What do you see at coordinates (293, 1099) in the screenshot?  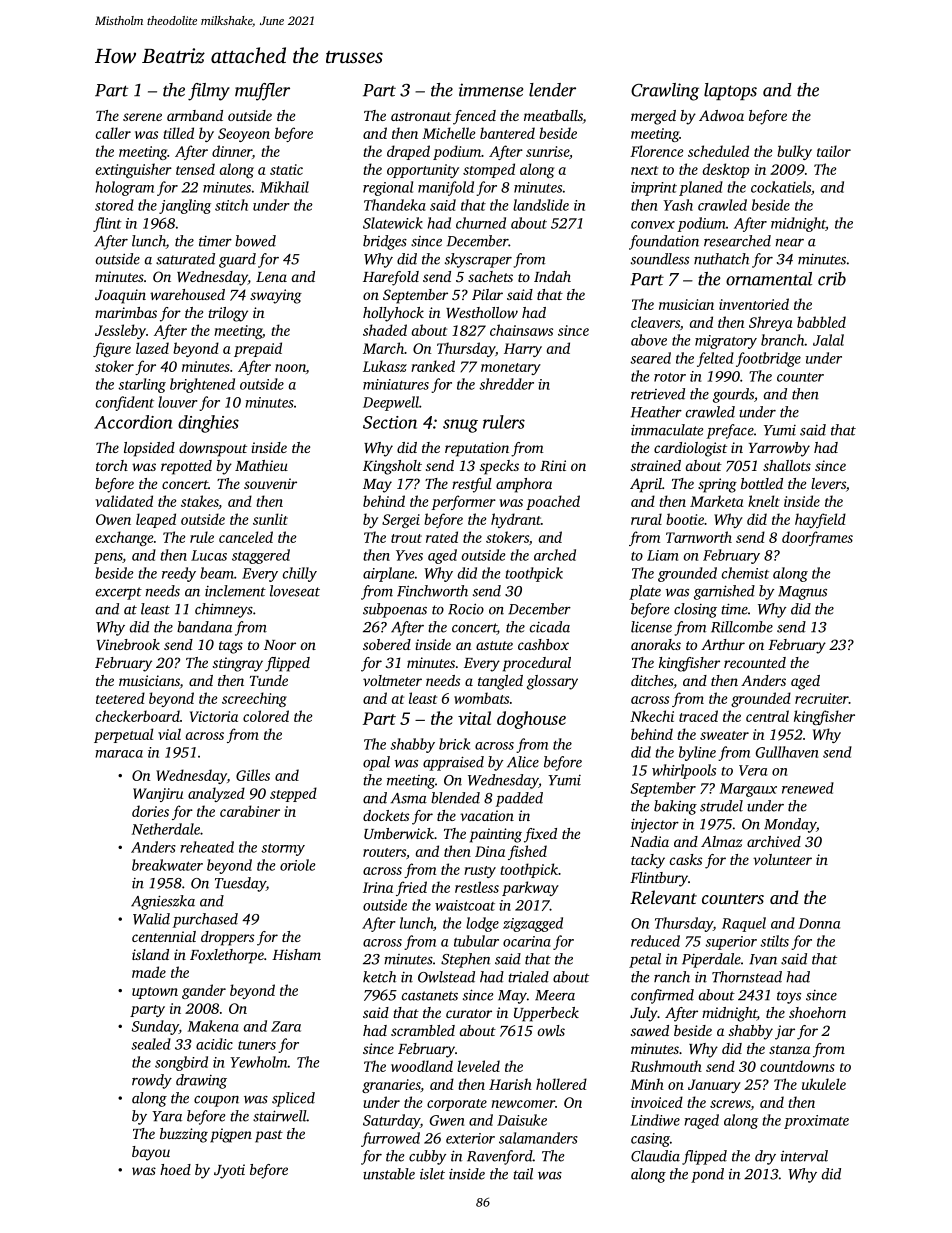 I see `spliced` at bounding box center [293, 1099].
